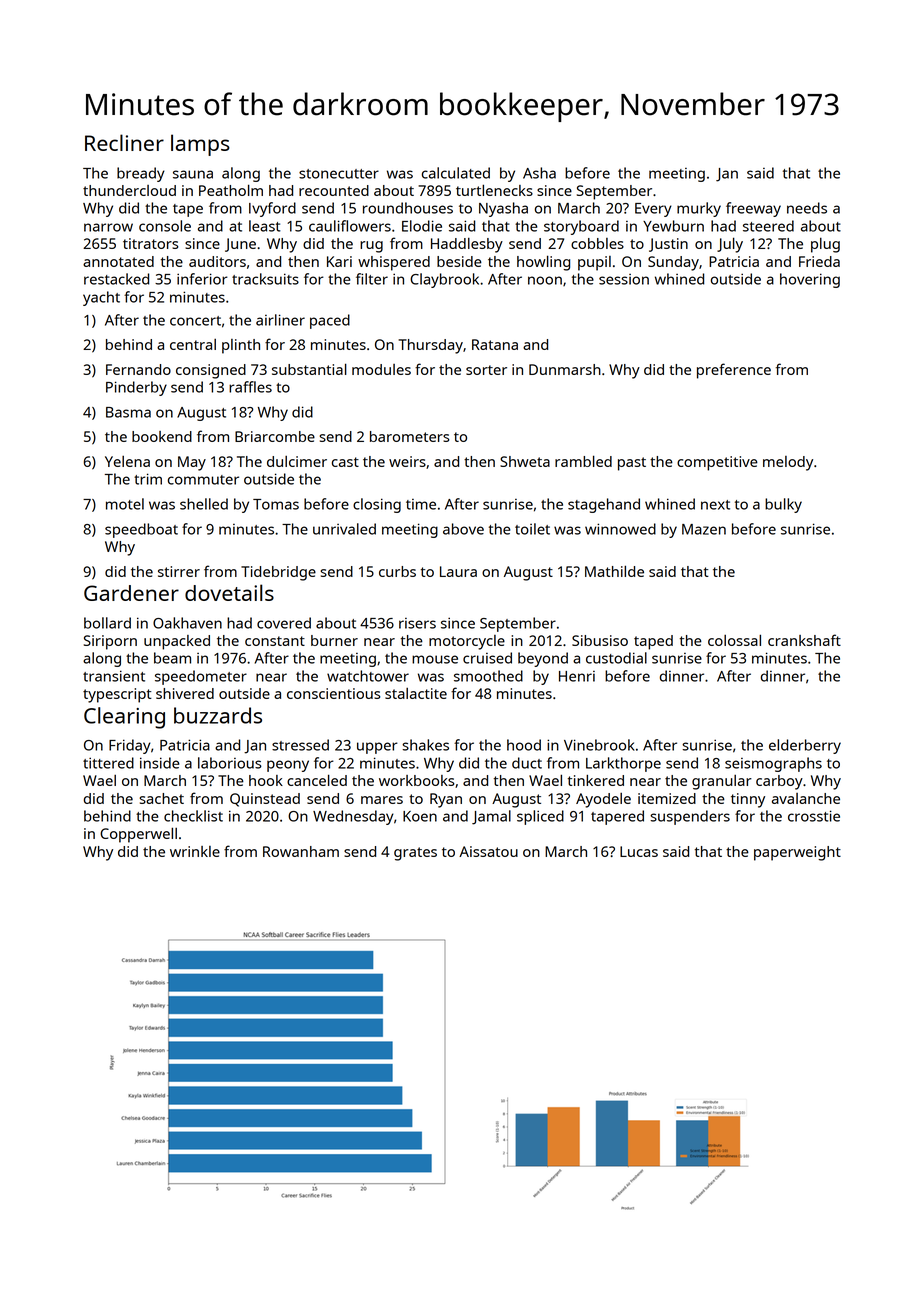  I want to click on howling, so click(543, 263).
